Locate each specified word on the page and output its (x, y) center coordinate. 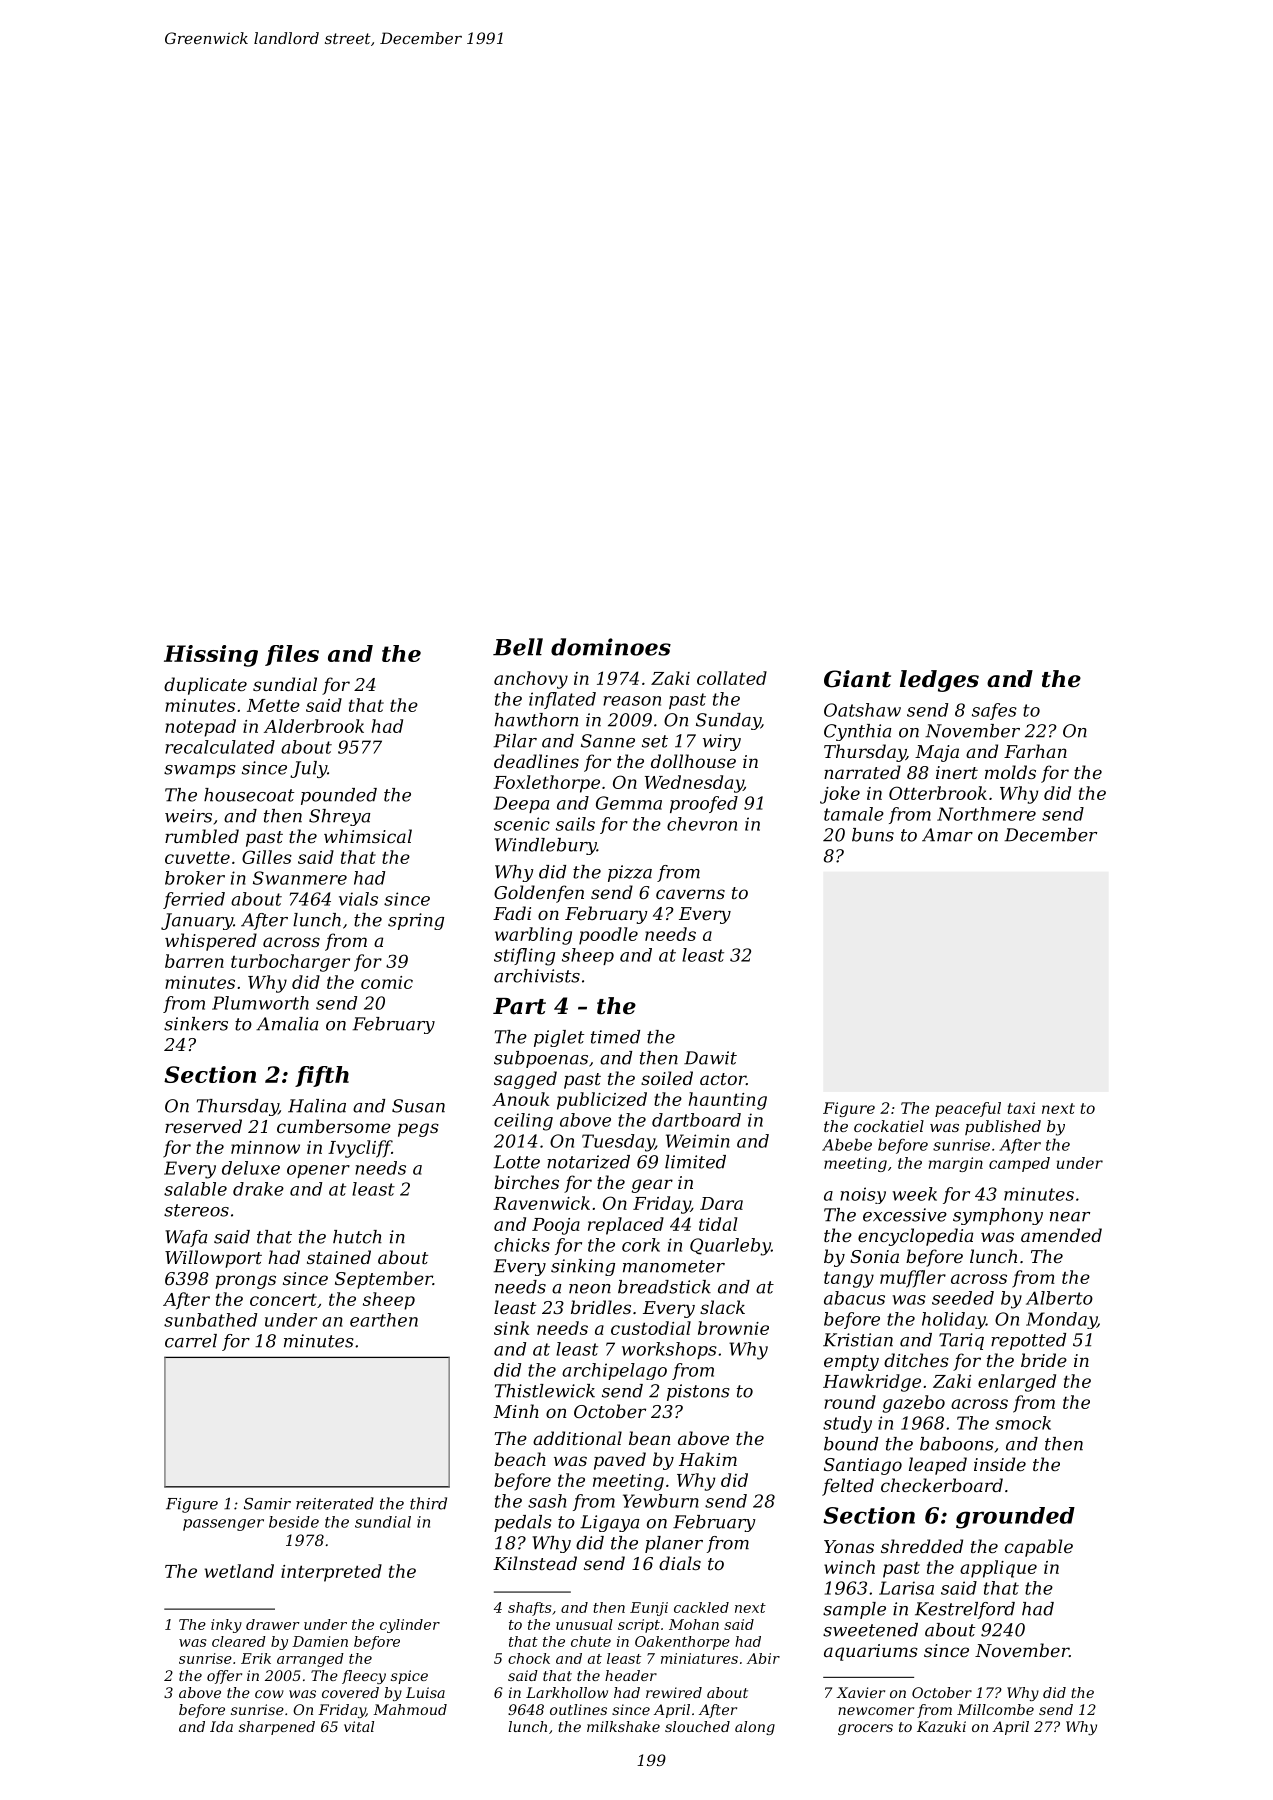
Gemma (629, 803)
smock (1023, 1423)
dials (680, 1563)
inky (226, 1626)
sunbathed (210, 1320)
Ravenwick (541, 1203)
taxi (1021, 1108)
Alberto (1059, 1298)
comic (387, 982)
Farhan (1035, 751)
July (308, 769)
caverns (690, 894)
